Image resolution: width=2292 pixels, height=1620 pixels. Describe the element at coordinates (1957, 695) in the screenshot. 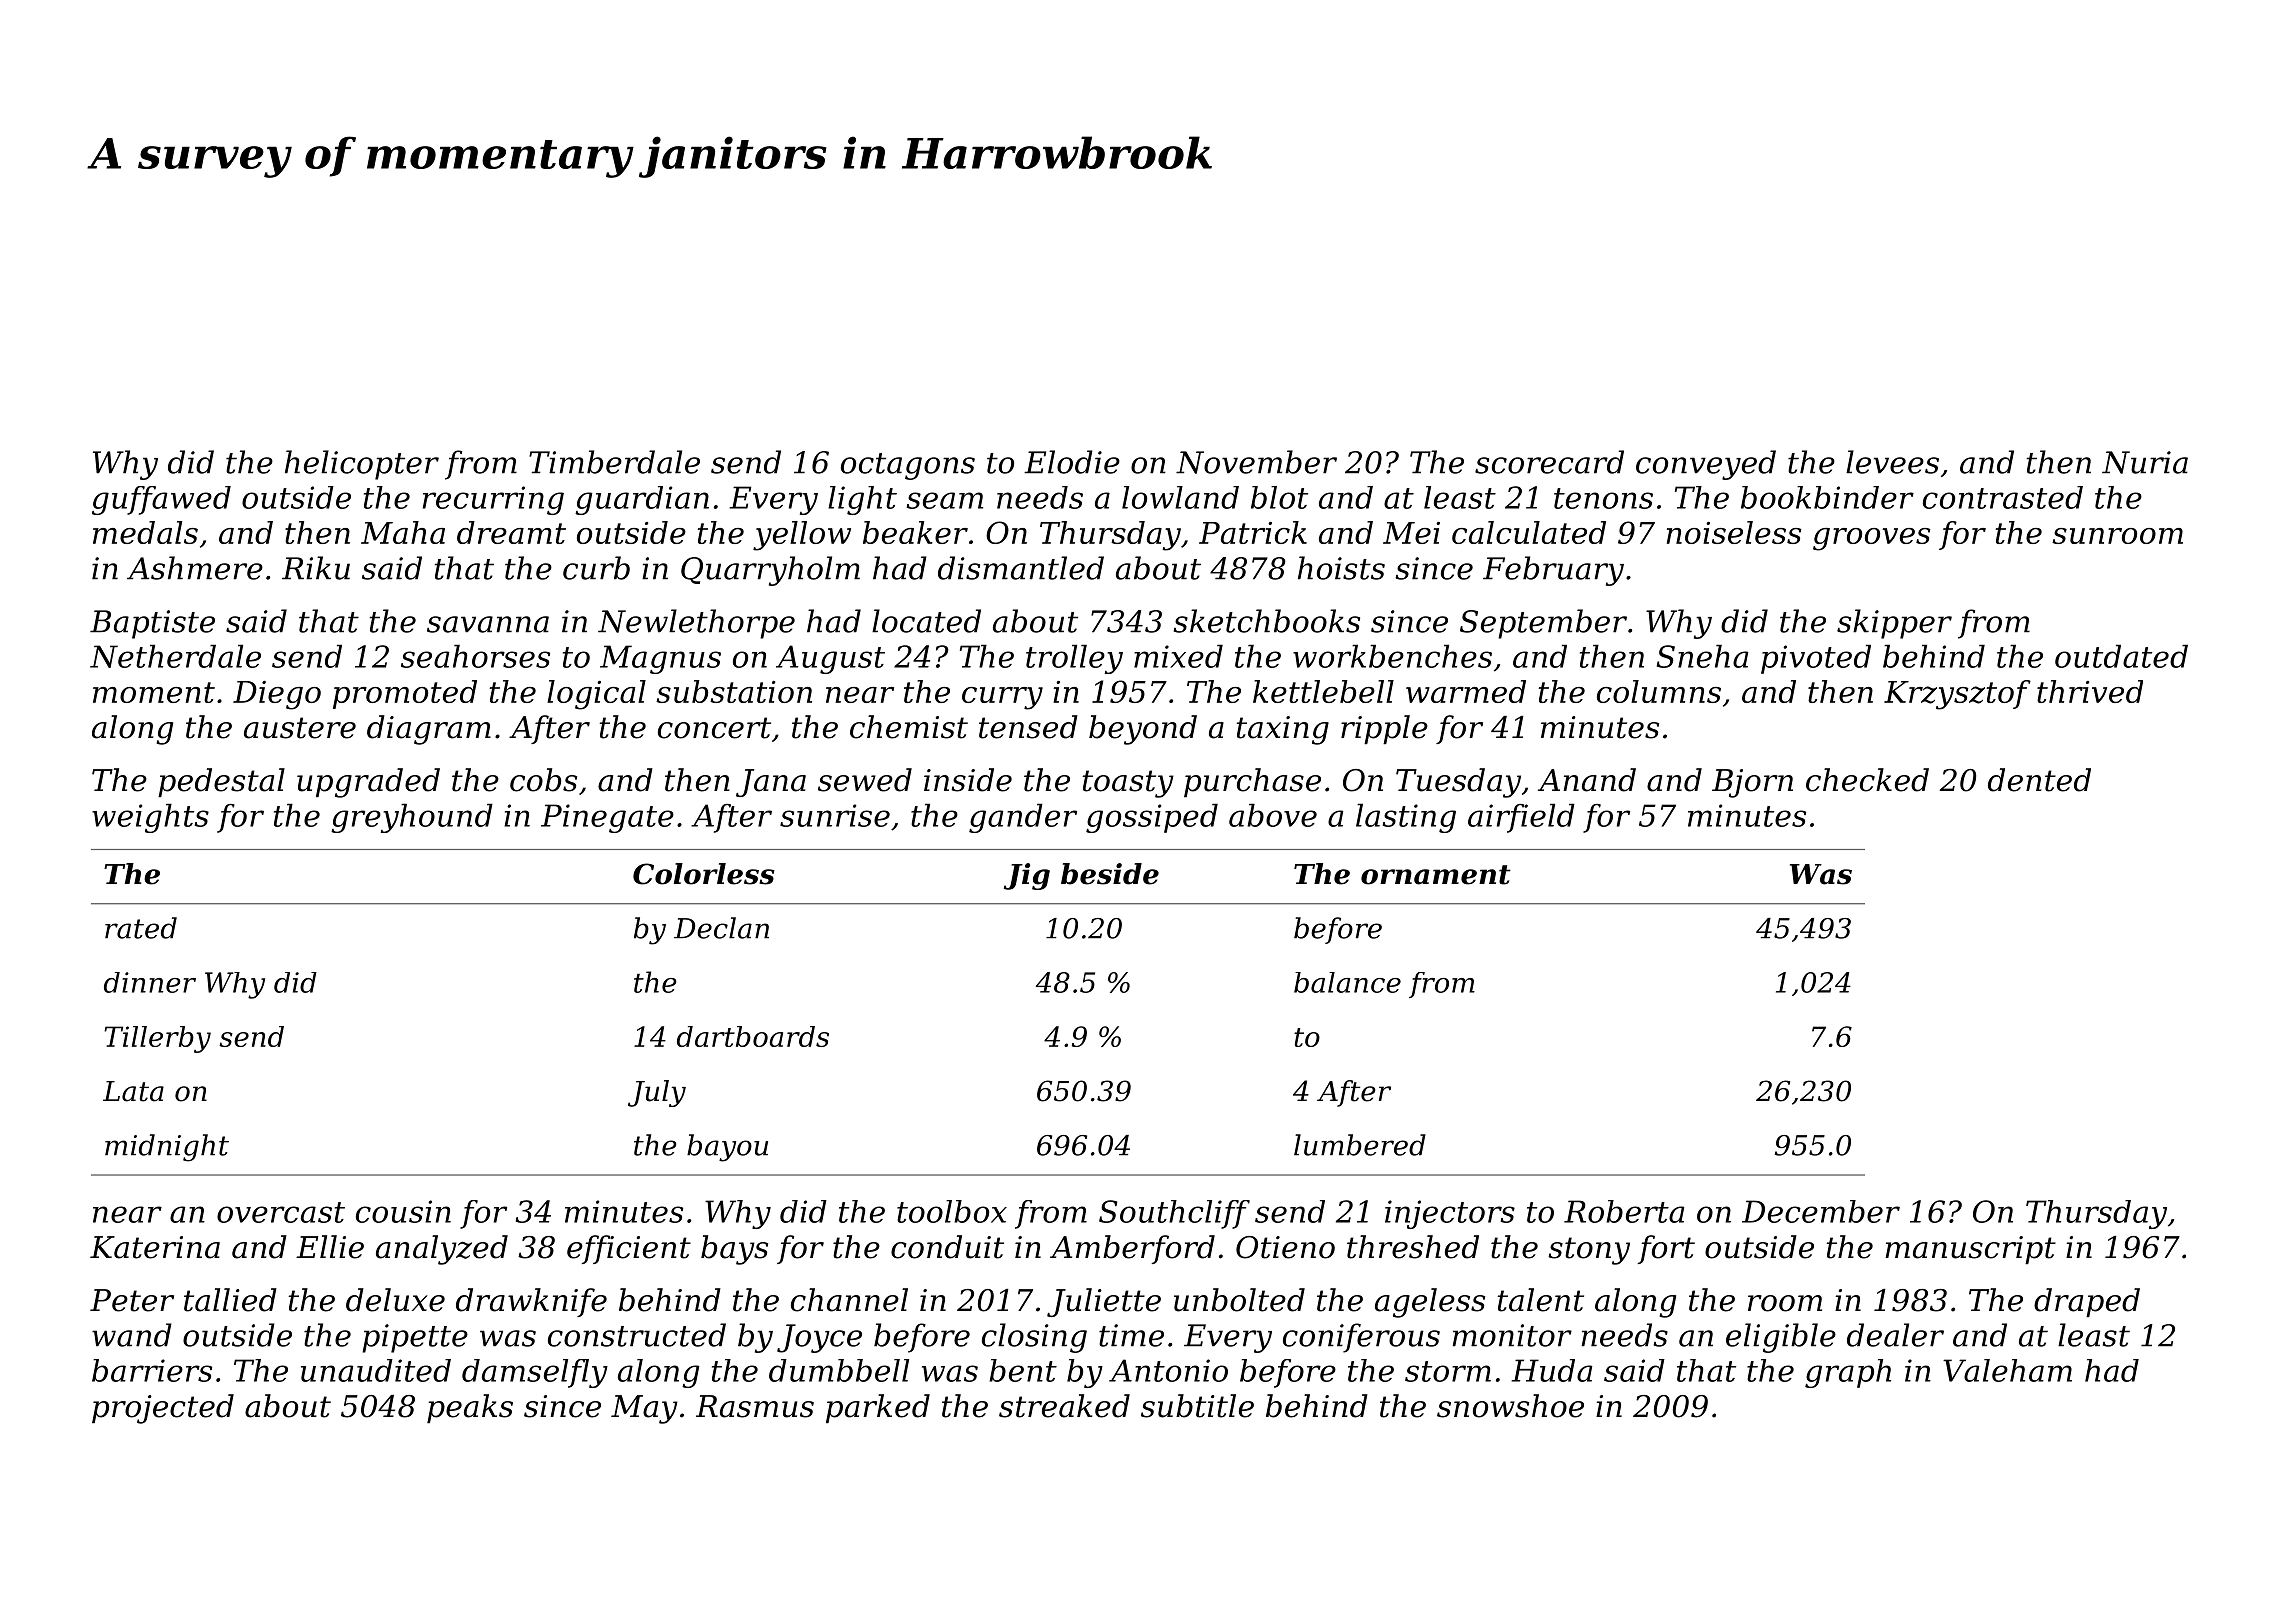

I see `Krzysztof` at that location.
